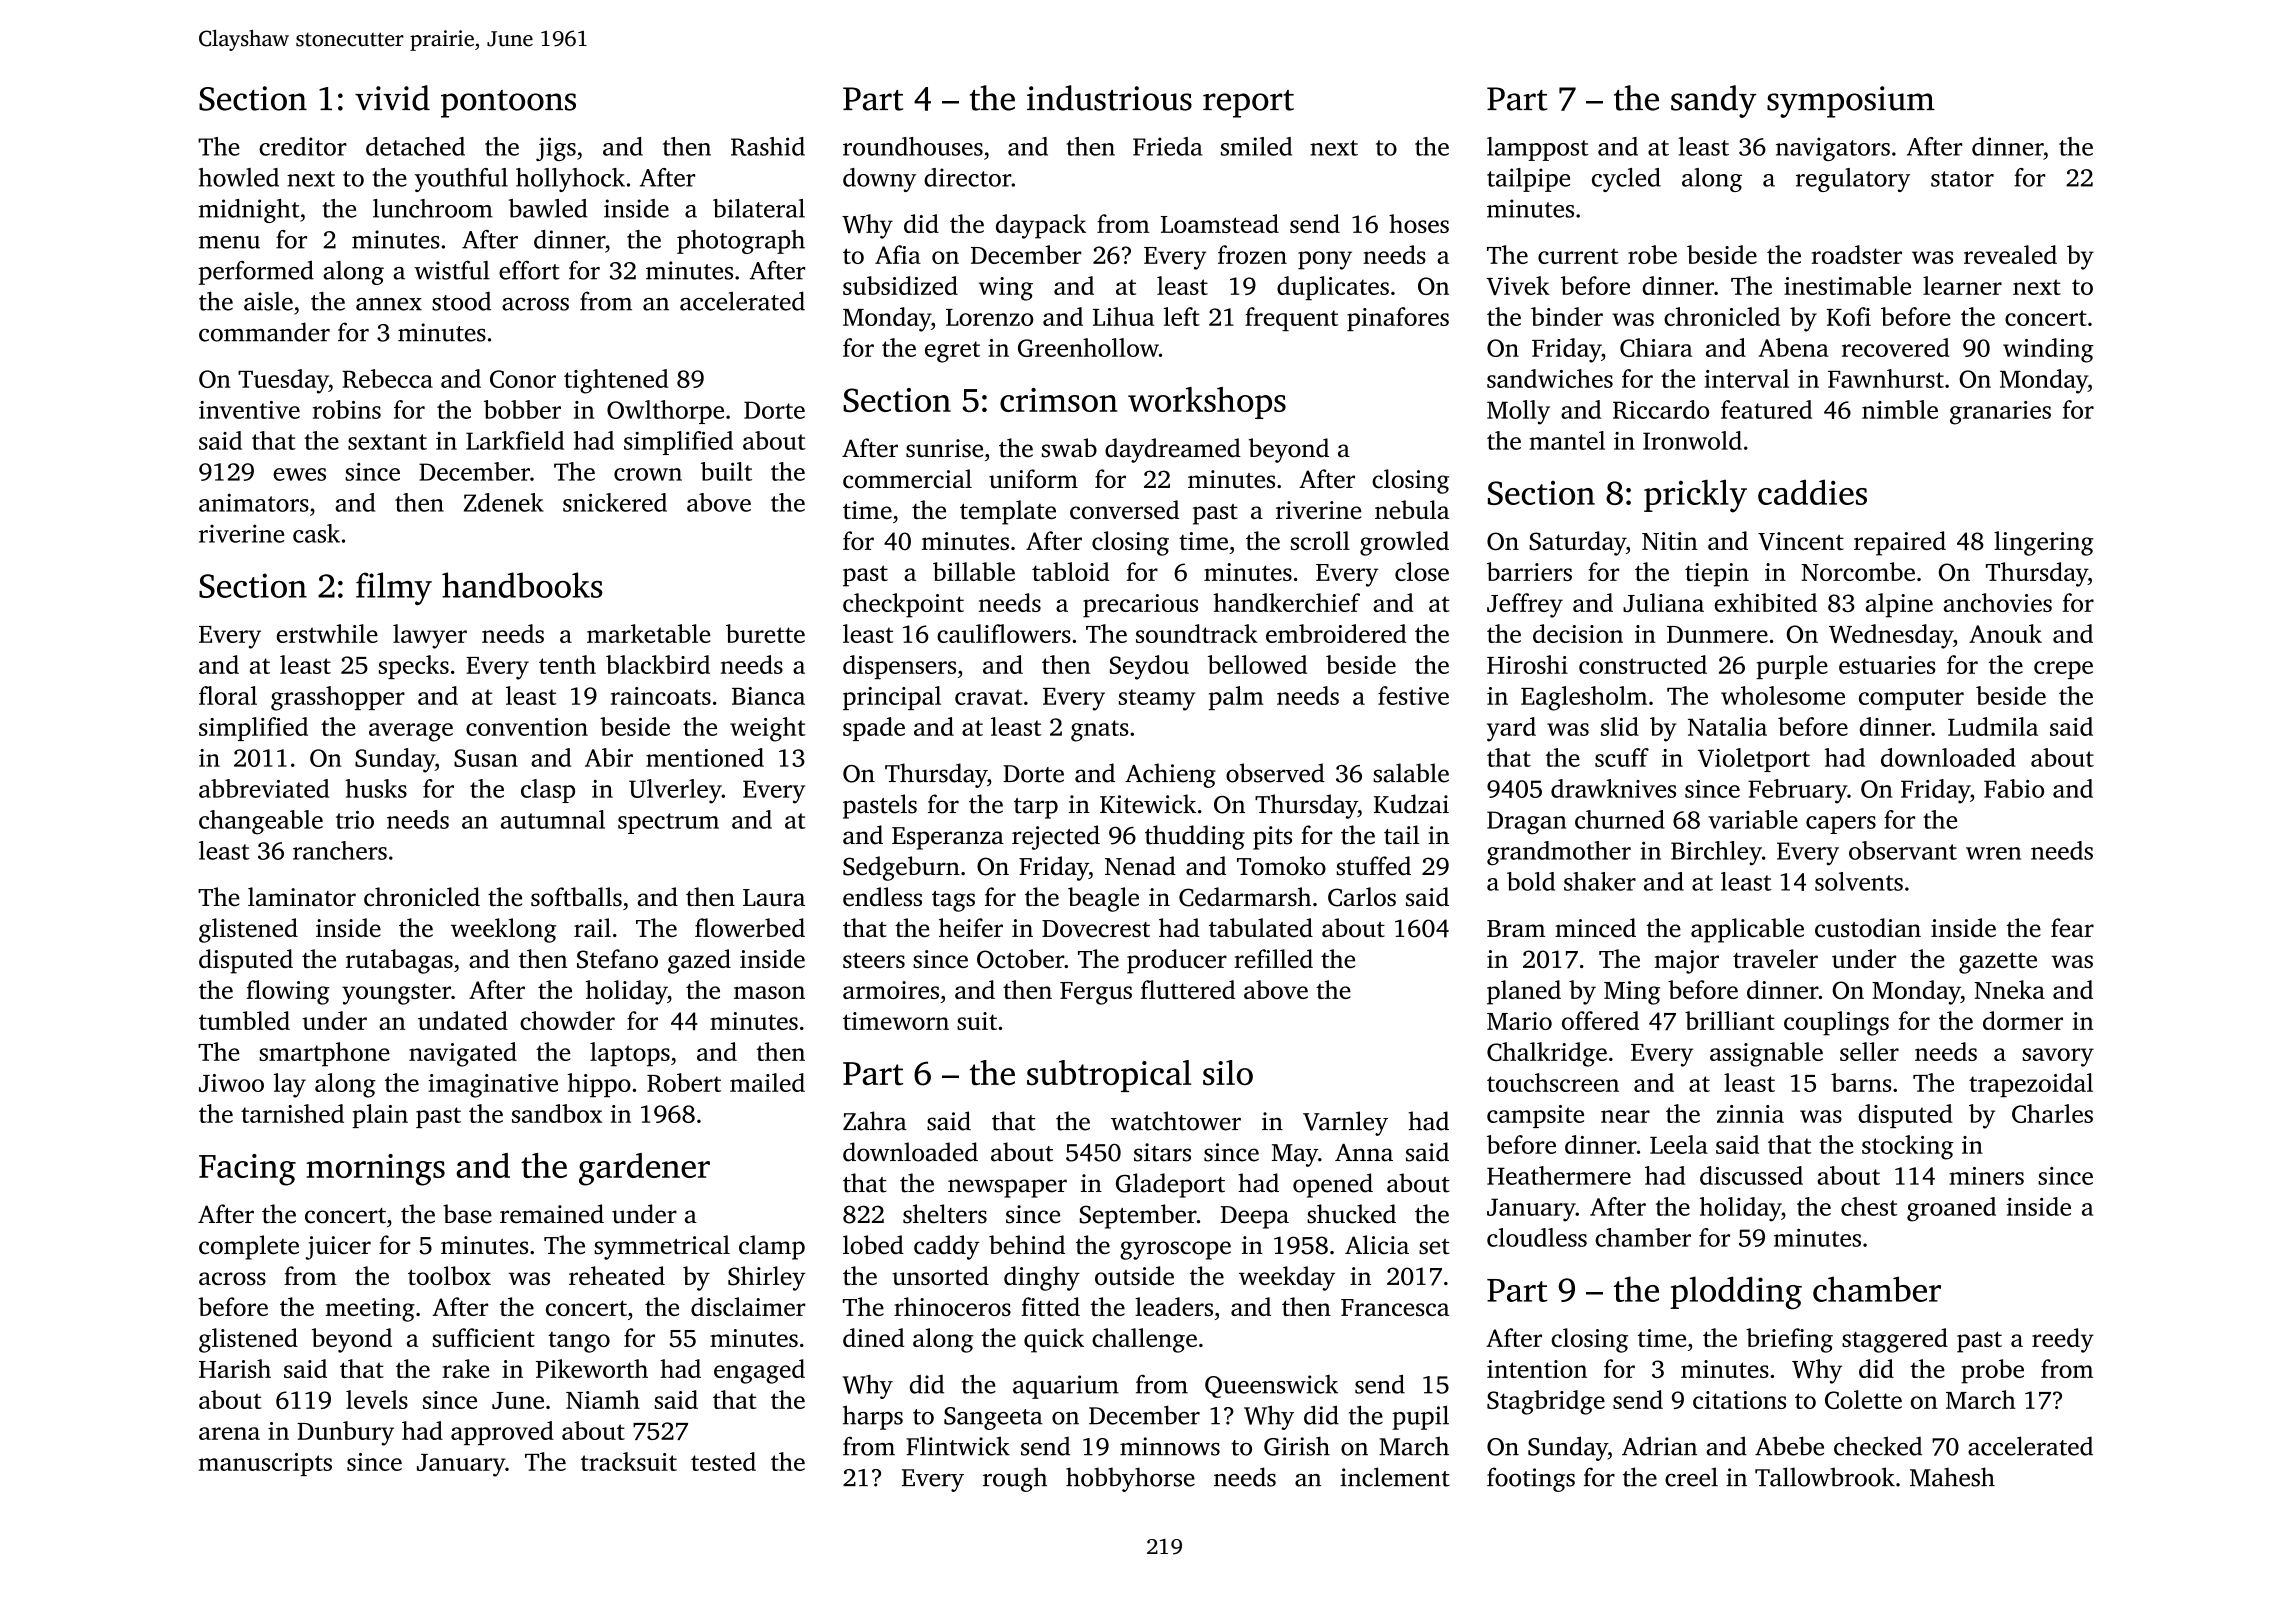 Image resolution: width=2292 pixels, height=1620 pixels. I want to click on Seydou, so click(1149, 667).
